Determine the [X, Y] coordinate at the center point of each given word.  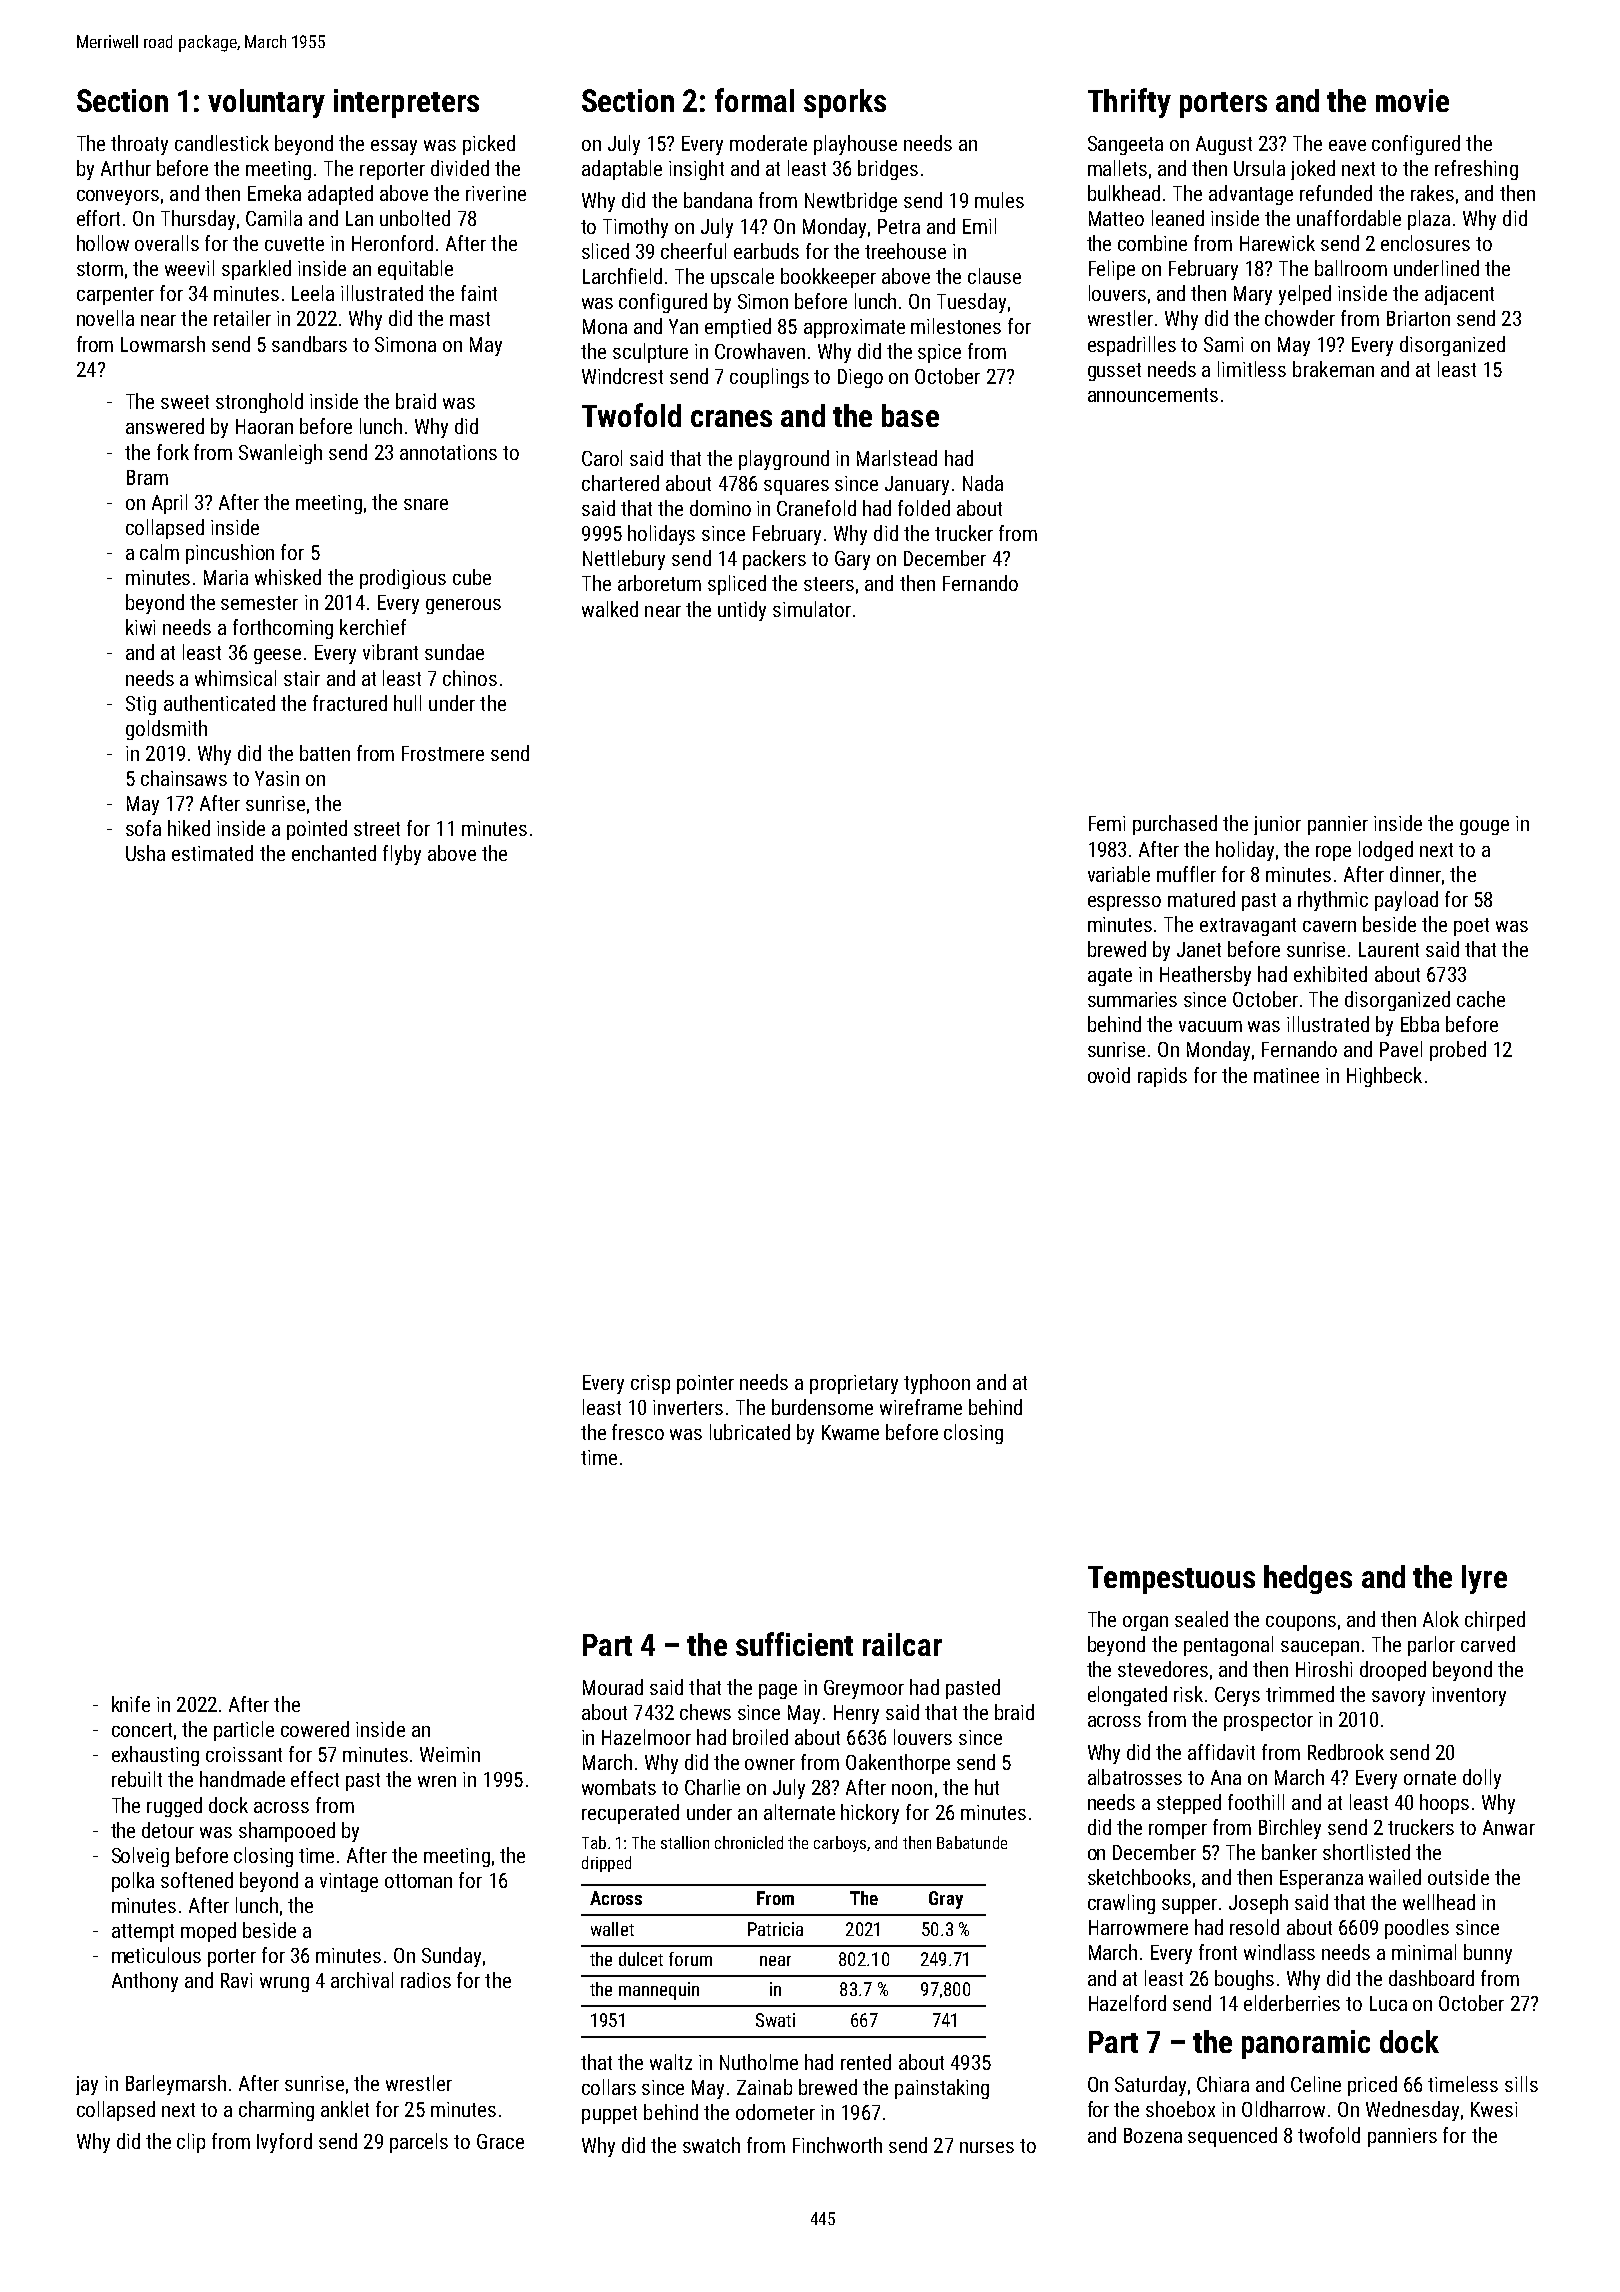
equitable [415, 270]
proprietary [854, 1384]
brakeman [1333, 369]
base [910, 415]
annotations [448, 452]
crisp [650, 1384]
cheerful [693, 251]
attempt [143, 1933]
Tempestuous [1171, 1580]
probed [1458, 1051]
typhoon [937, 1384]
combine [1152, 243]
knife [131, 1704]
